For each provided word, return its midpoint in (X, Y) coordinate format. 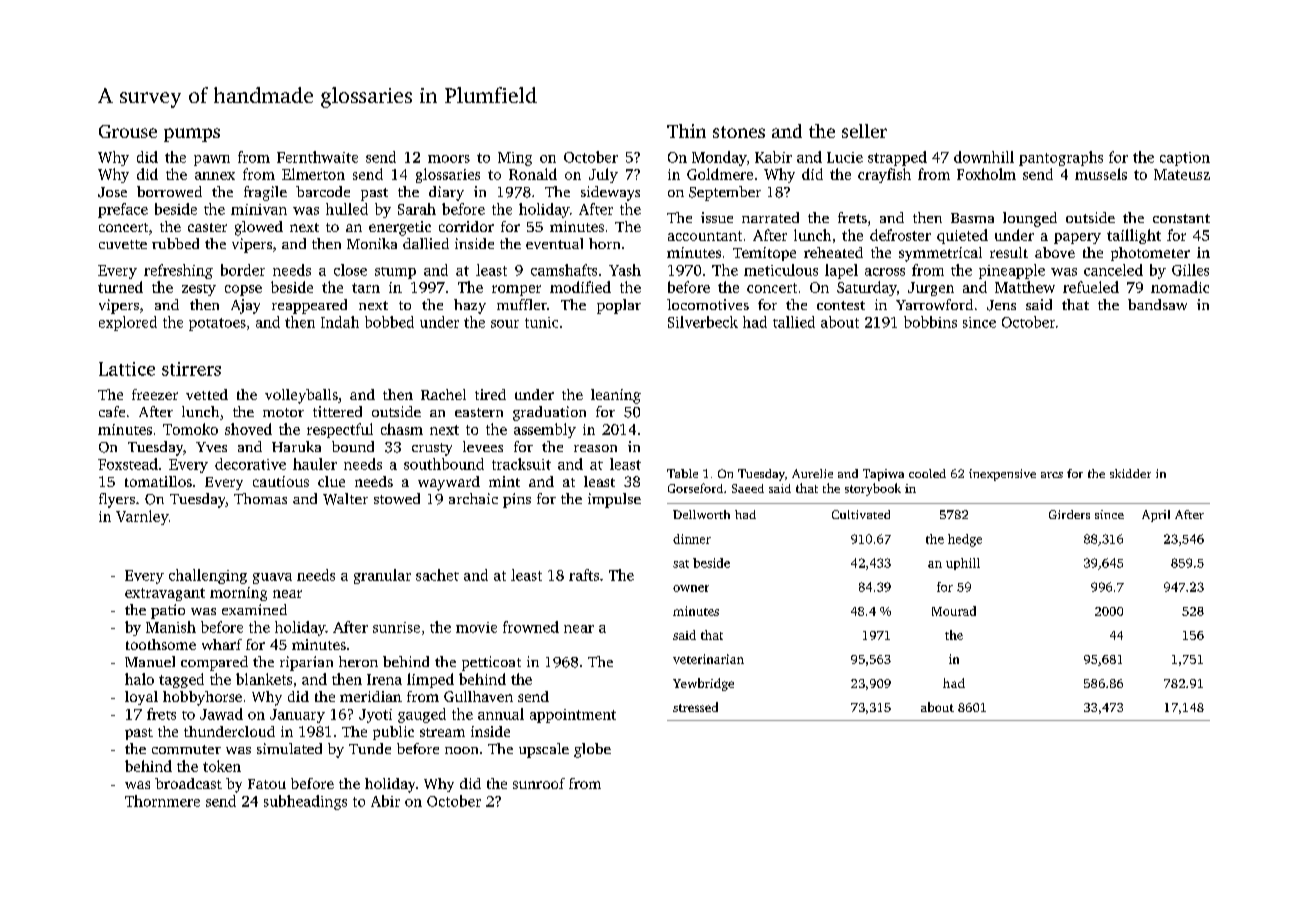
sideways (610, 193)
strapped (897, 158)
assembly (545, 430)
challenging (208, 576)
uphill (963, 564)
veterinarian (708, 659)
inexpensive (1002, 475)
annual (501, 714)
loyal (141, 698)
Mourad (954, 611)
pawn (212, 160)
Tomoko (190, 429)
